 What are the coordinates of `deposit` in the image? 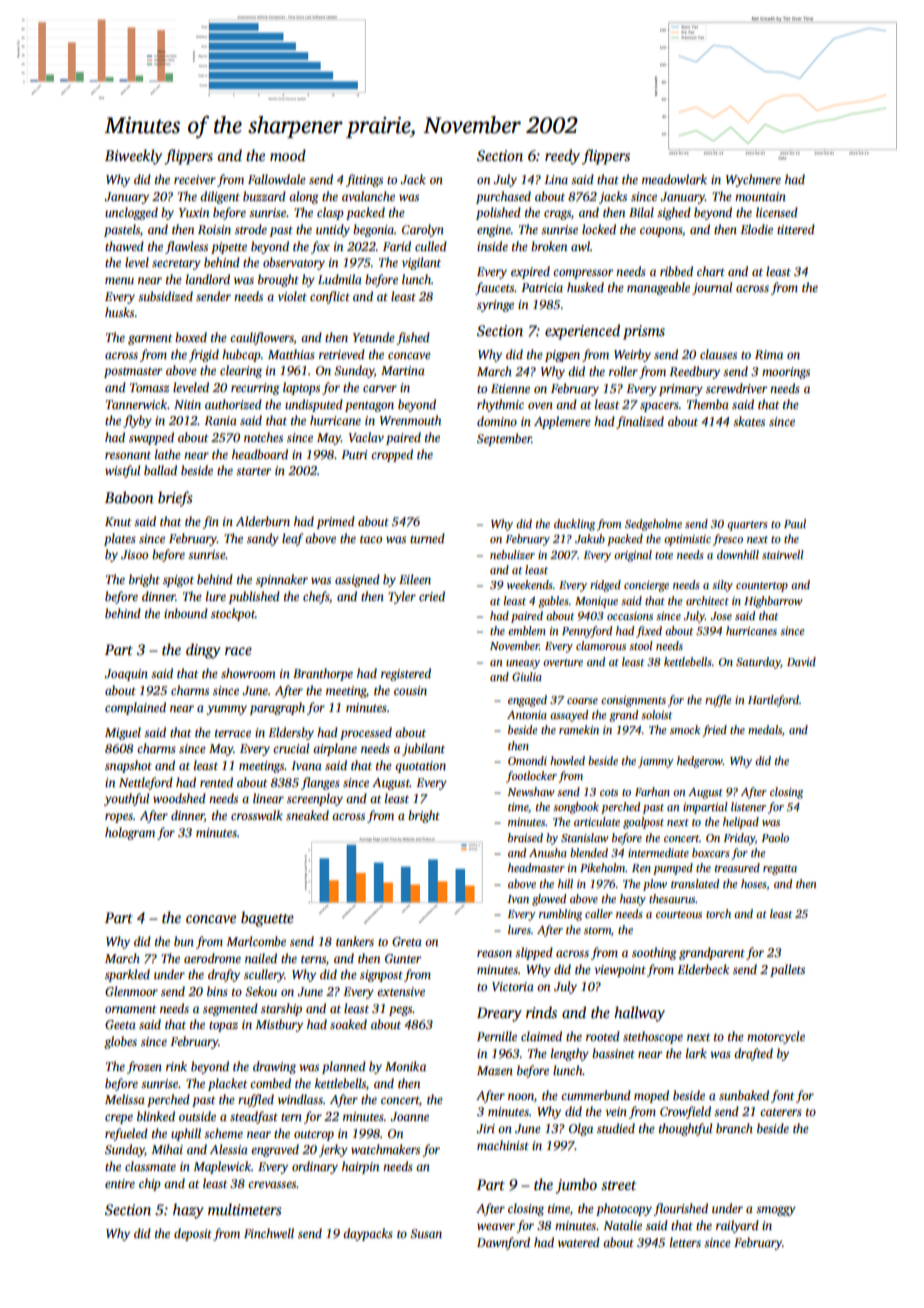 It's located at (193, 1234).
